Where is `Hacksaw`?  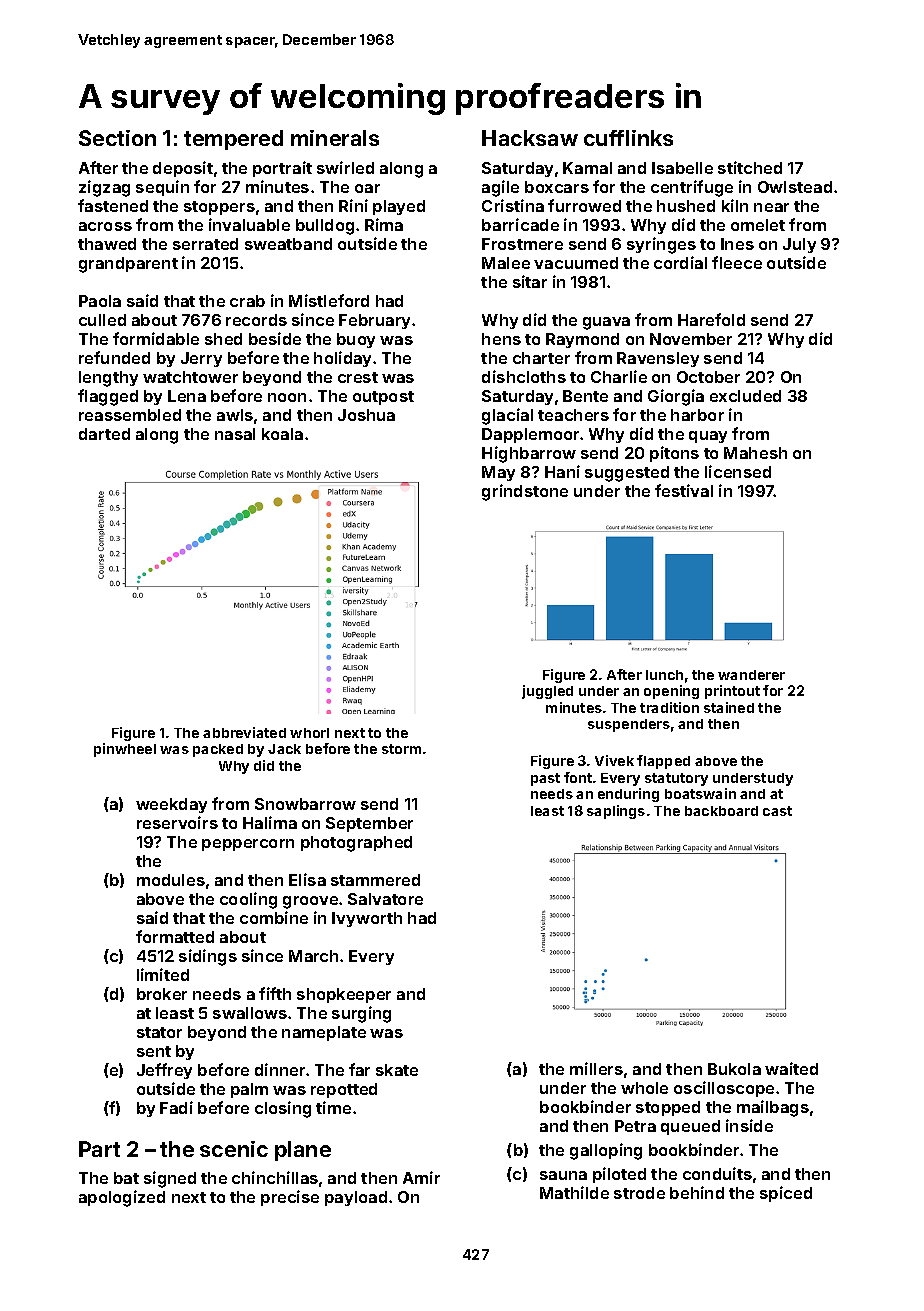
Hacksaw is located at coordinates (530, 138).
